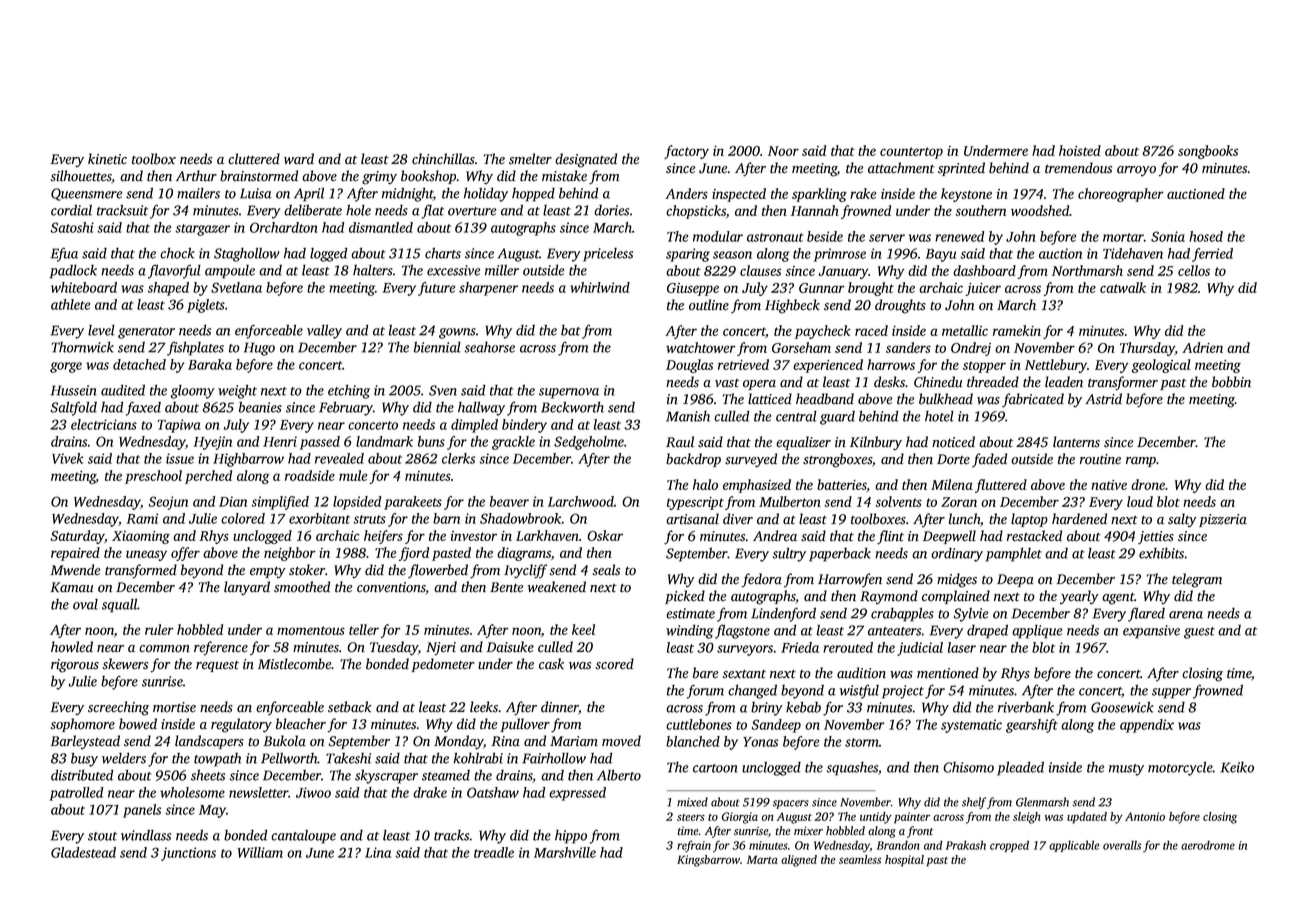  What do you see at coordinates (961, 169) in the document?
I see `sprinted` at bounding box center [961, 169].
